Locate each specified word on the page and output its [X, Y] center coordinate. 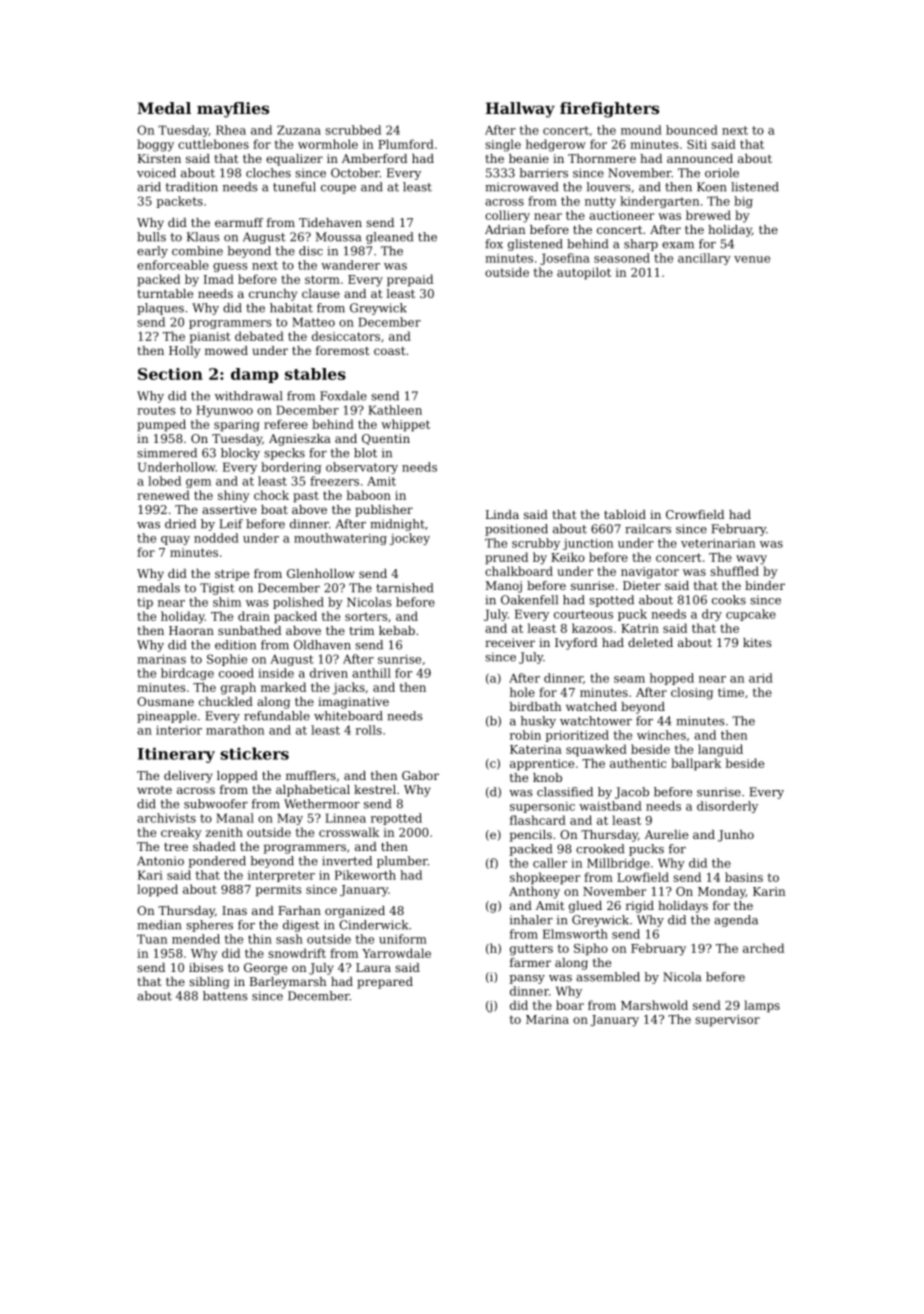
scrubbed [353, 130]
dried [180, 524]
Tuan [152, 939]
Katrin [640, 628]
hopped [672, 679]
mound [641, 130]
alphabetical [313, 791]
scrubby [536, 544]
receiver [510, 642]
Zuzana [299, 130]
